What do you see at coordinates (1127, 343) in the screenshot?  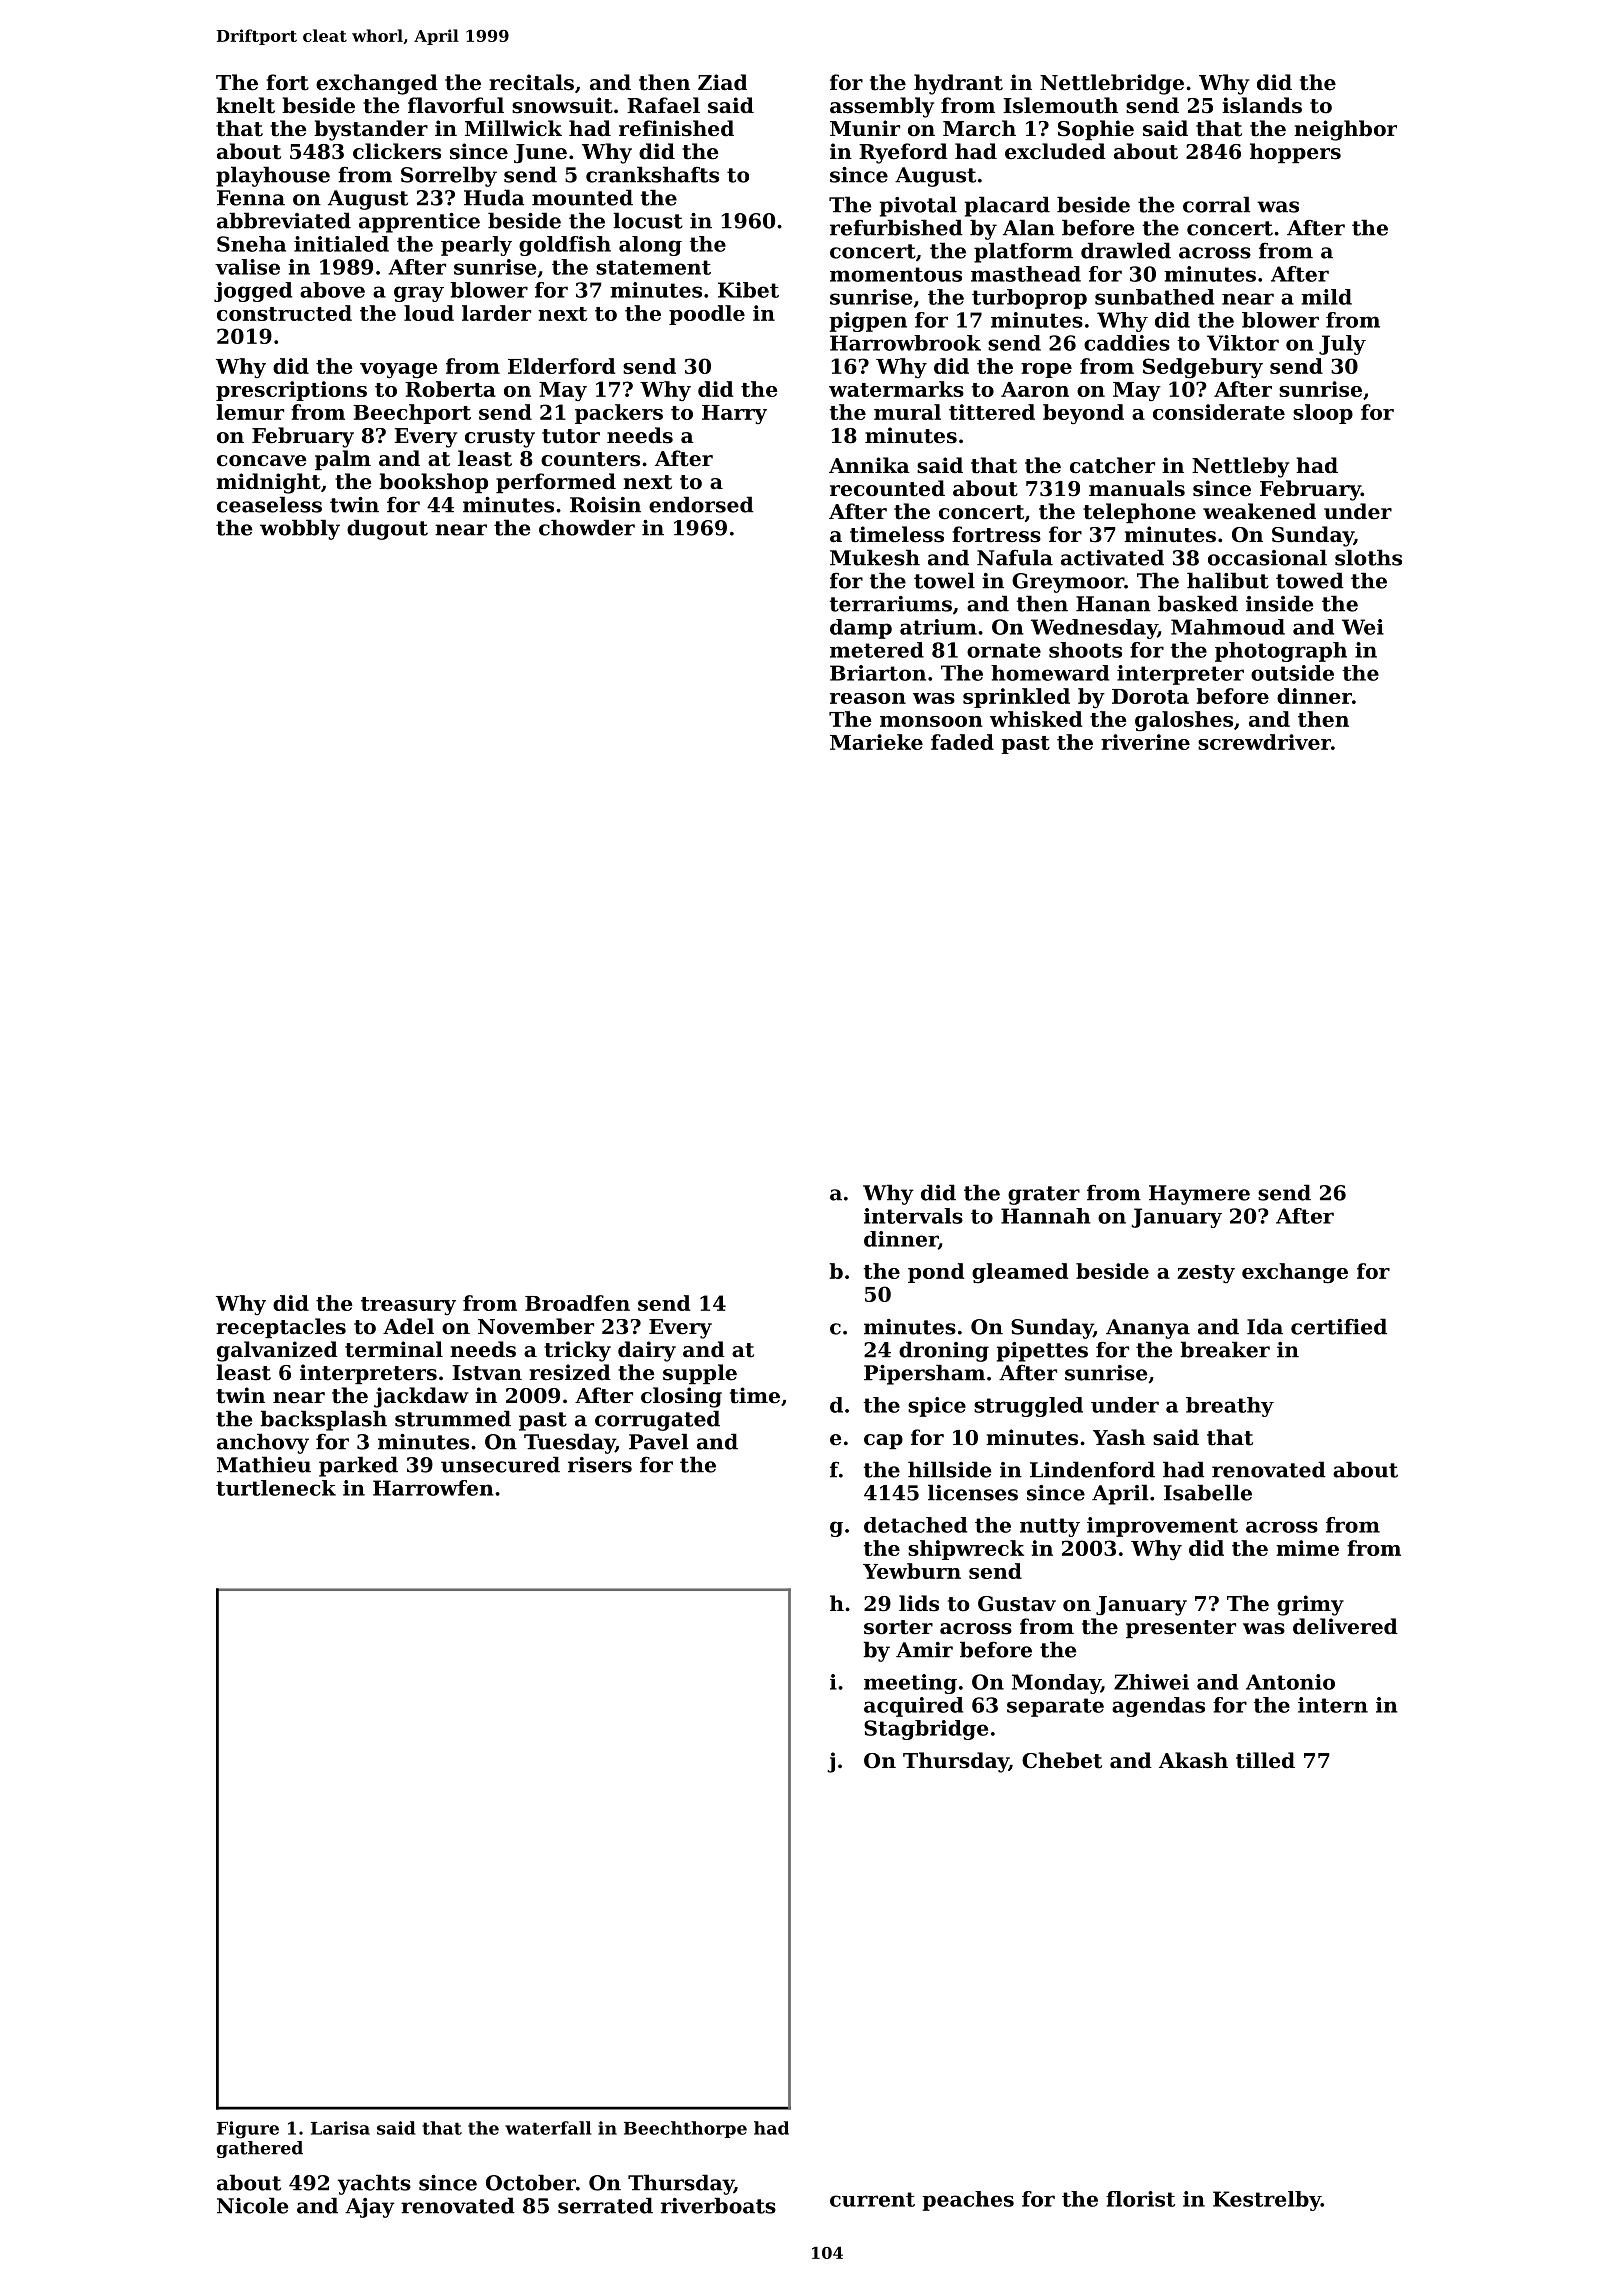 I see `caddies` at bounding box center [1127, 343].
